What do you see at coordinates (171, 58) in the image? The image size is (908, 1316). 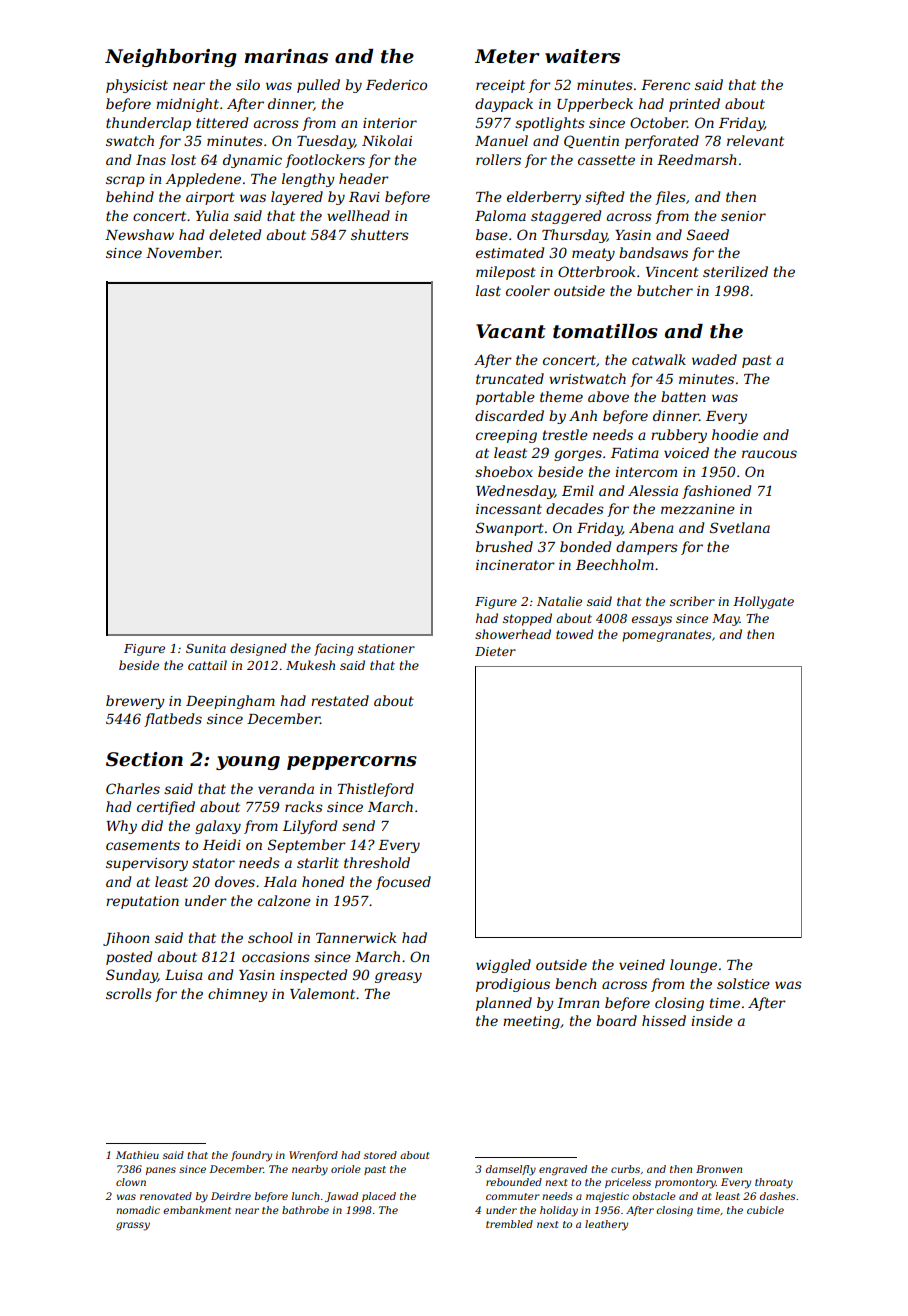 I see `Neighboring` at bounding box center [171, 58].
